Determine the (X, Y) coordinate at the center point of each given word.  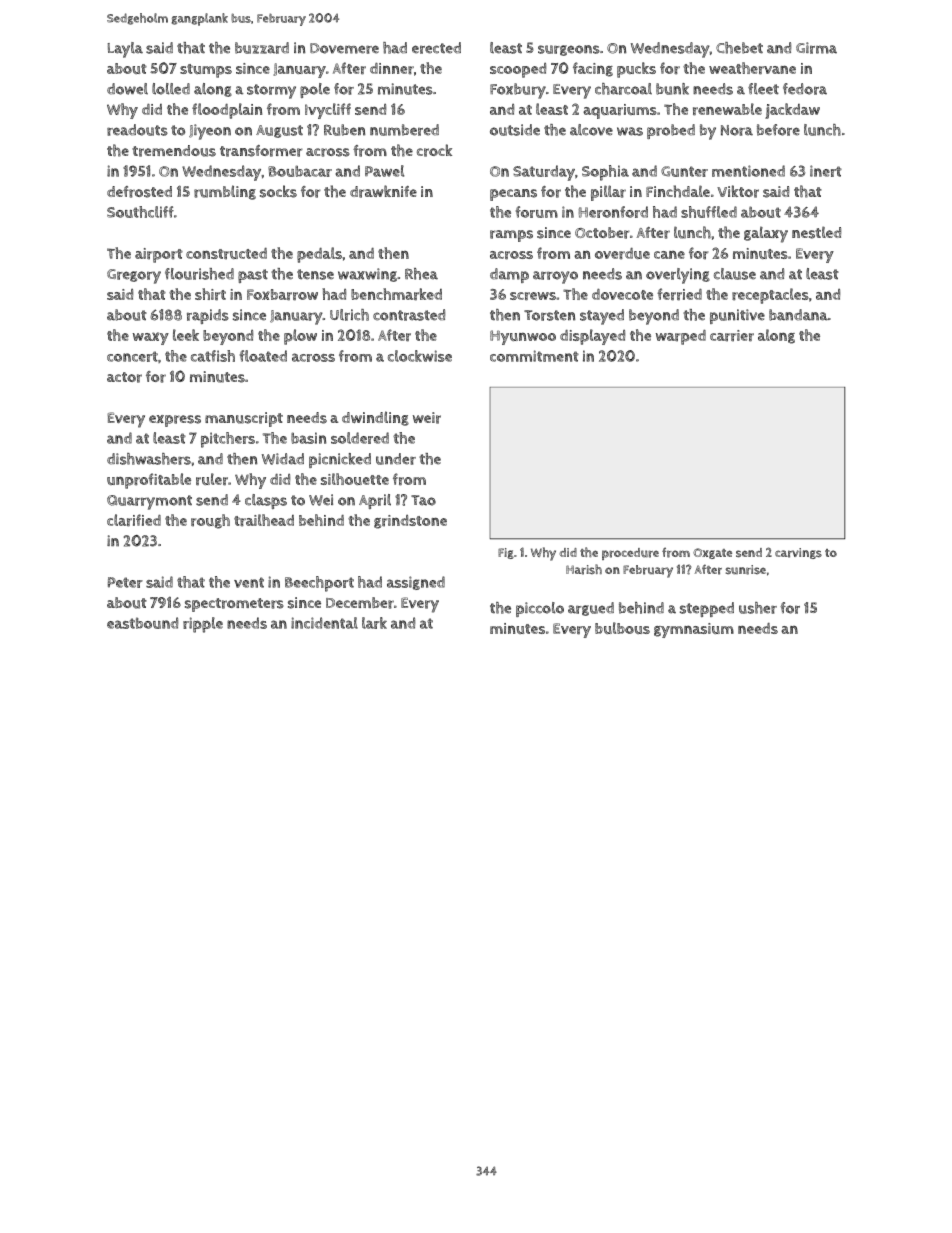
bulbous (622, 628)
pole (315, 90)
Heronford (613, 212)
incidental (324, 623)
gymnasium (694, 630)
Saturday (544, 173)
